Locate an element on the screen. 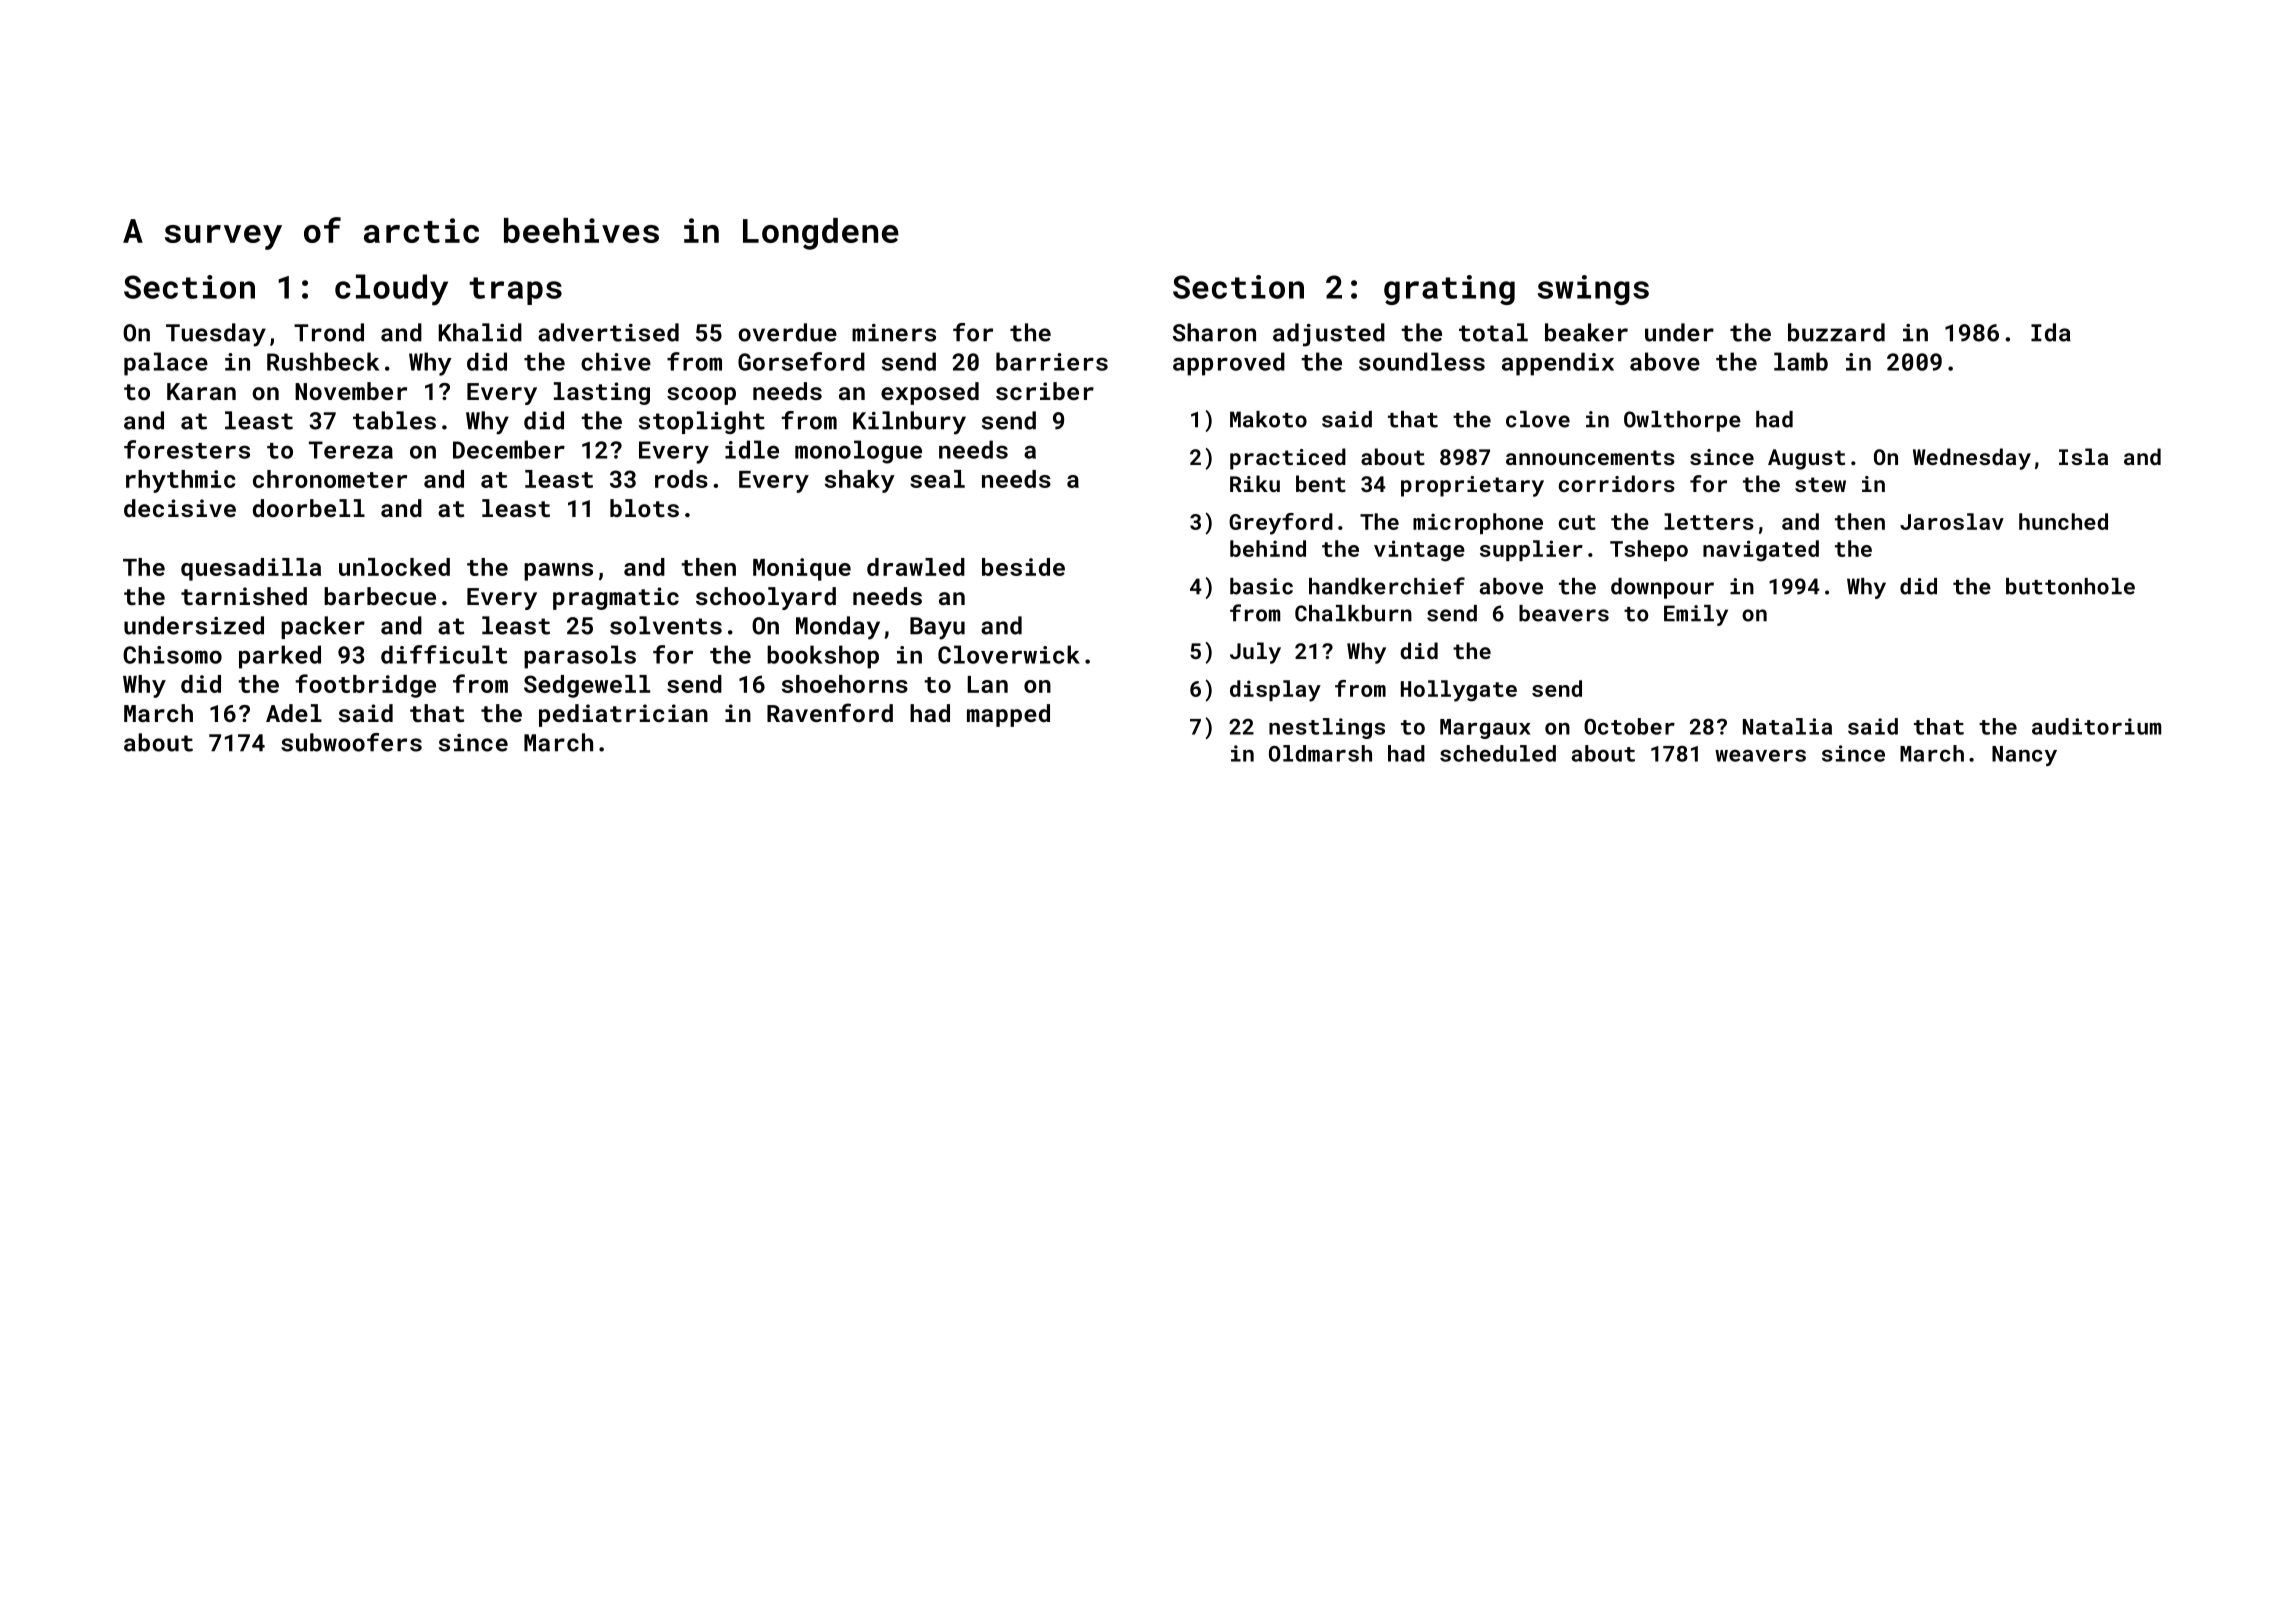 The height and width of the screenshot is (1620, 2292). subwoofers is located at coordinates (351, 742).
